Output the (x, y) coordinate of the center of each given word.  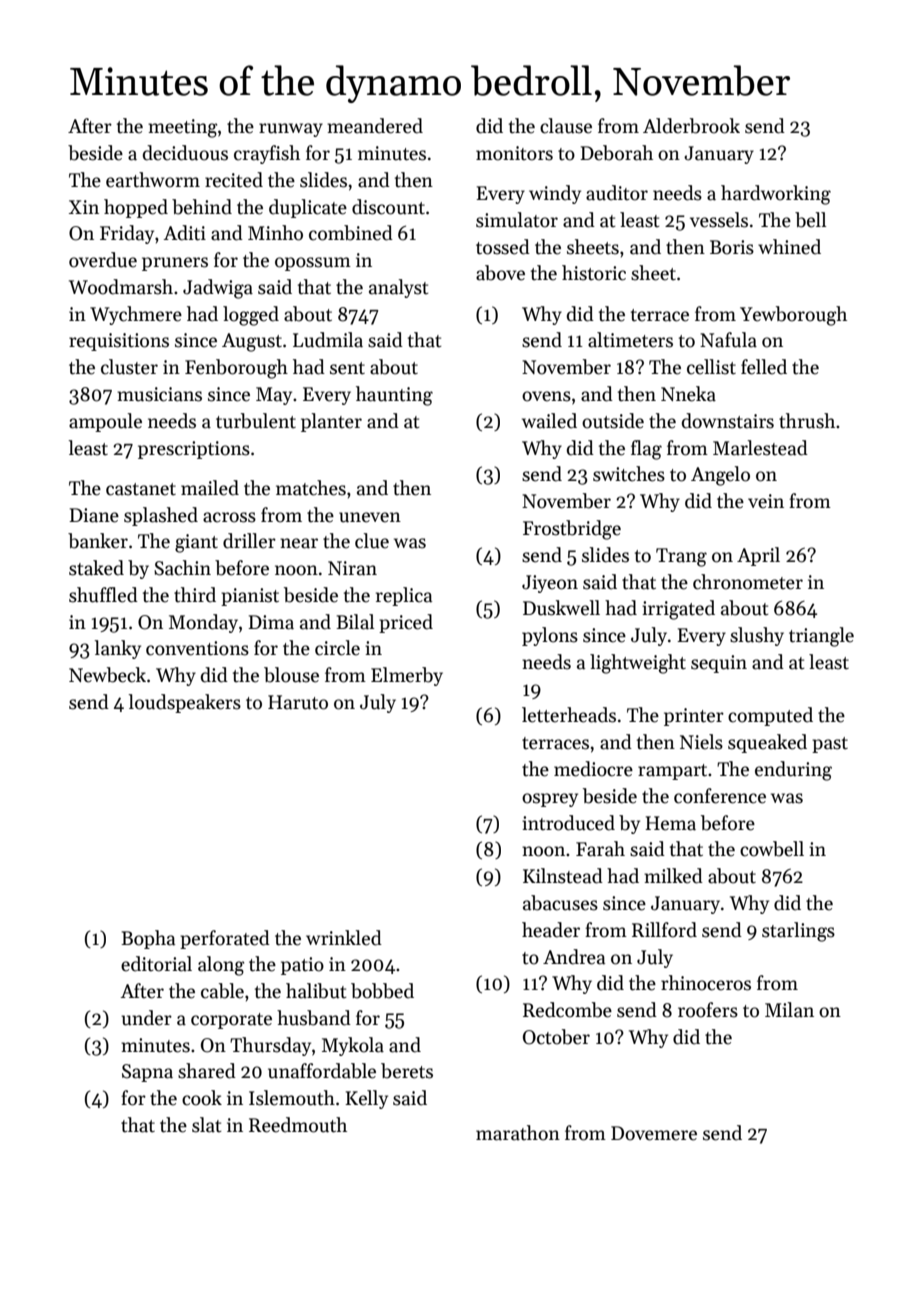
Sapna (147, 1073)
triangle (821, 637)
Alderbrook (691, 126)
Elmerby (407, 676)
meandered (375, 126)
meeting (182, 128)
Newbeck (107, 675)
